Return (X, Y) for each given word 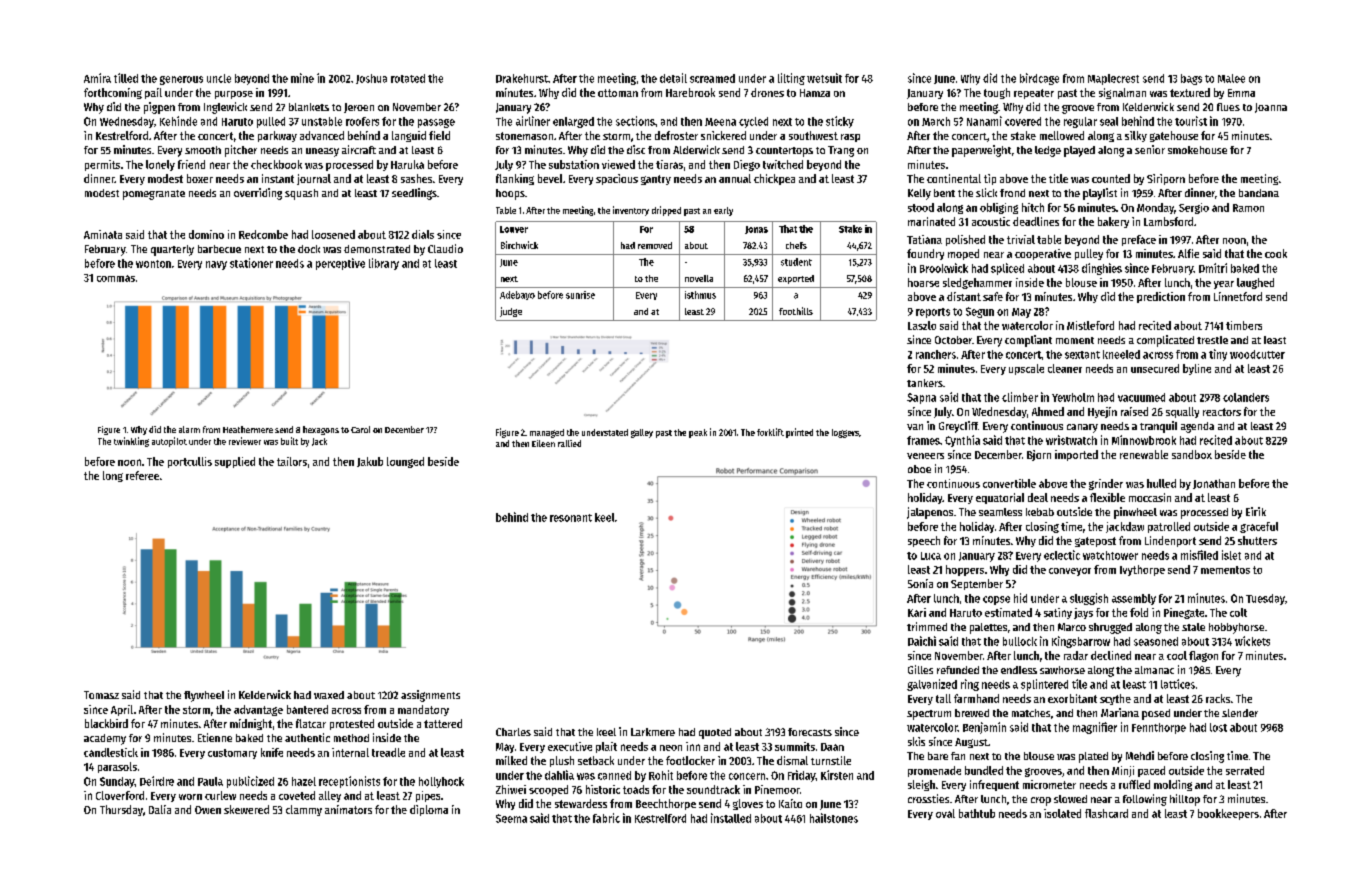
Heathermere (248, 429)
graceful (1259, 527)
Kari (917, 612)
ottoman (618, 93)
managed (547, 433)
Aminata (103, 234)
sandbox (1192, 454)
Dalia (160, 809)
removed (655, 245)
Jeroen (359, 108)
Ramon (1248, 208)
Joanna (1271, 108)
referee (142, 475)
